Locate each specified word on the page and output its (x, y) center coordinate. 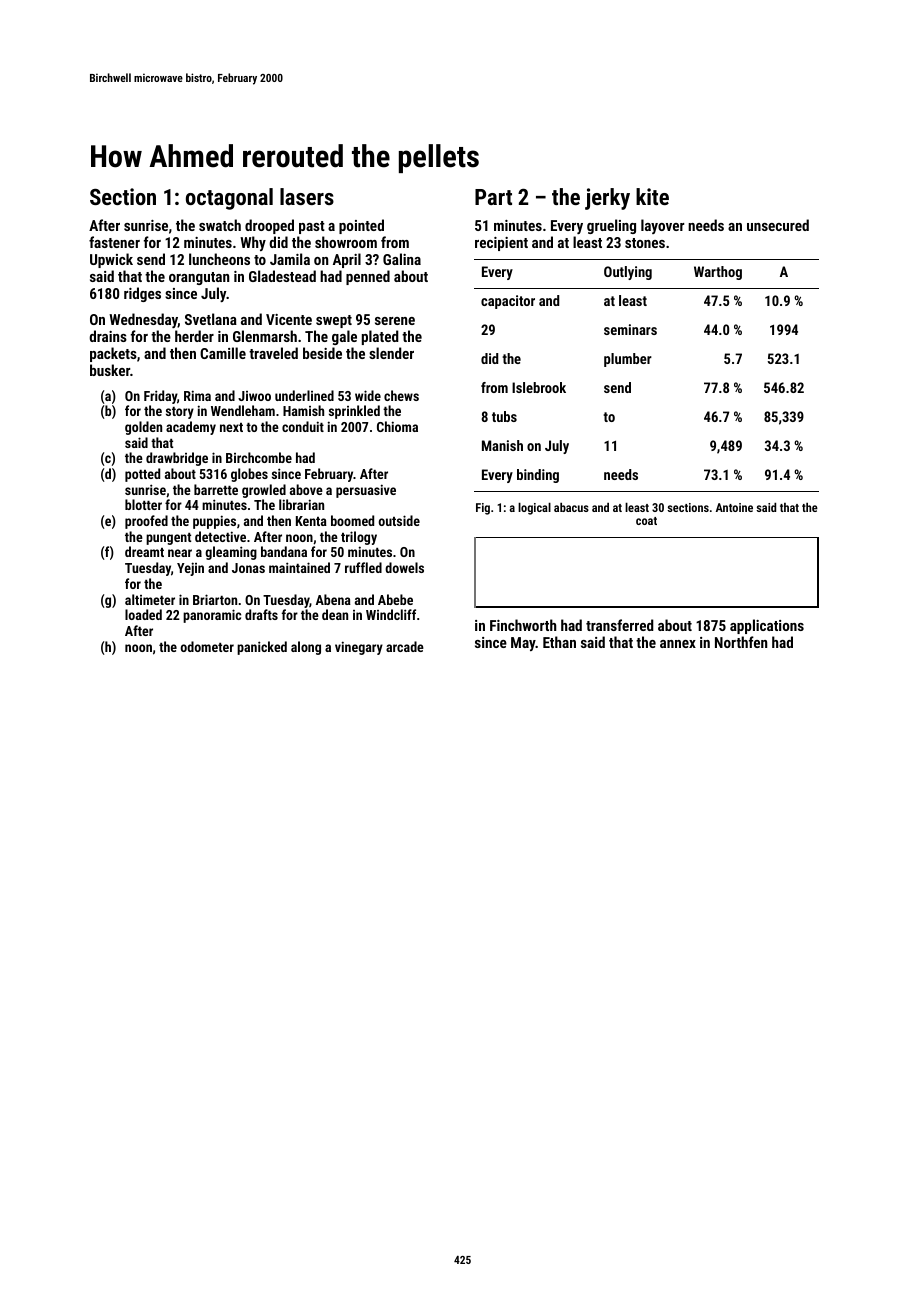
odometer (207, 646)
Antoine (734, 507)
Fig (483, 509)
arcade (405, 646)
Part (493, 197)
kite (652, 196)
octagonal (229, 199)
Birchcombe (259, 457)
